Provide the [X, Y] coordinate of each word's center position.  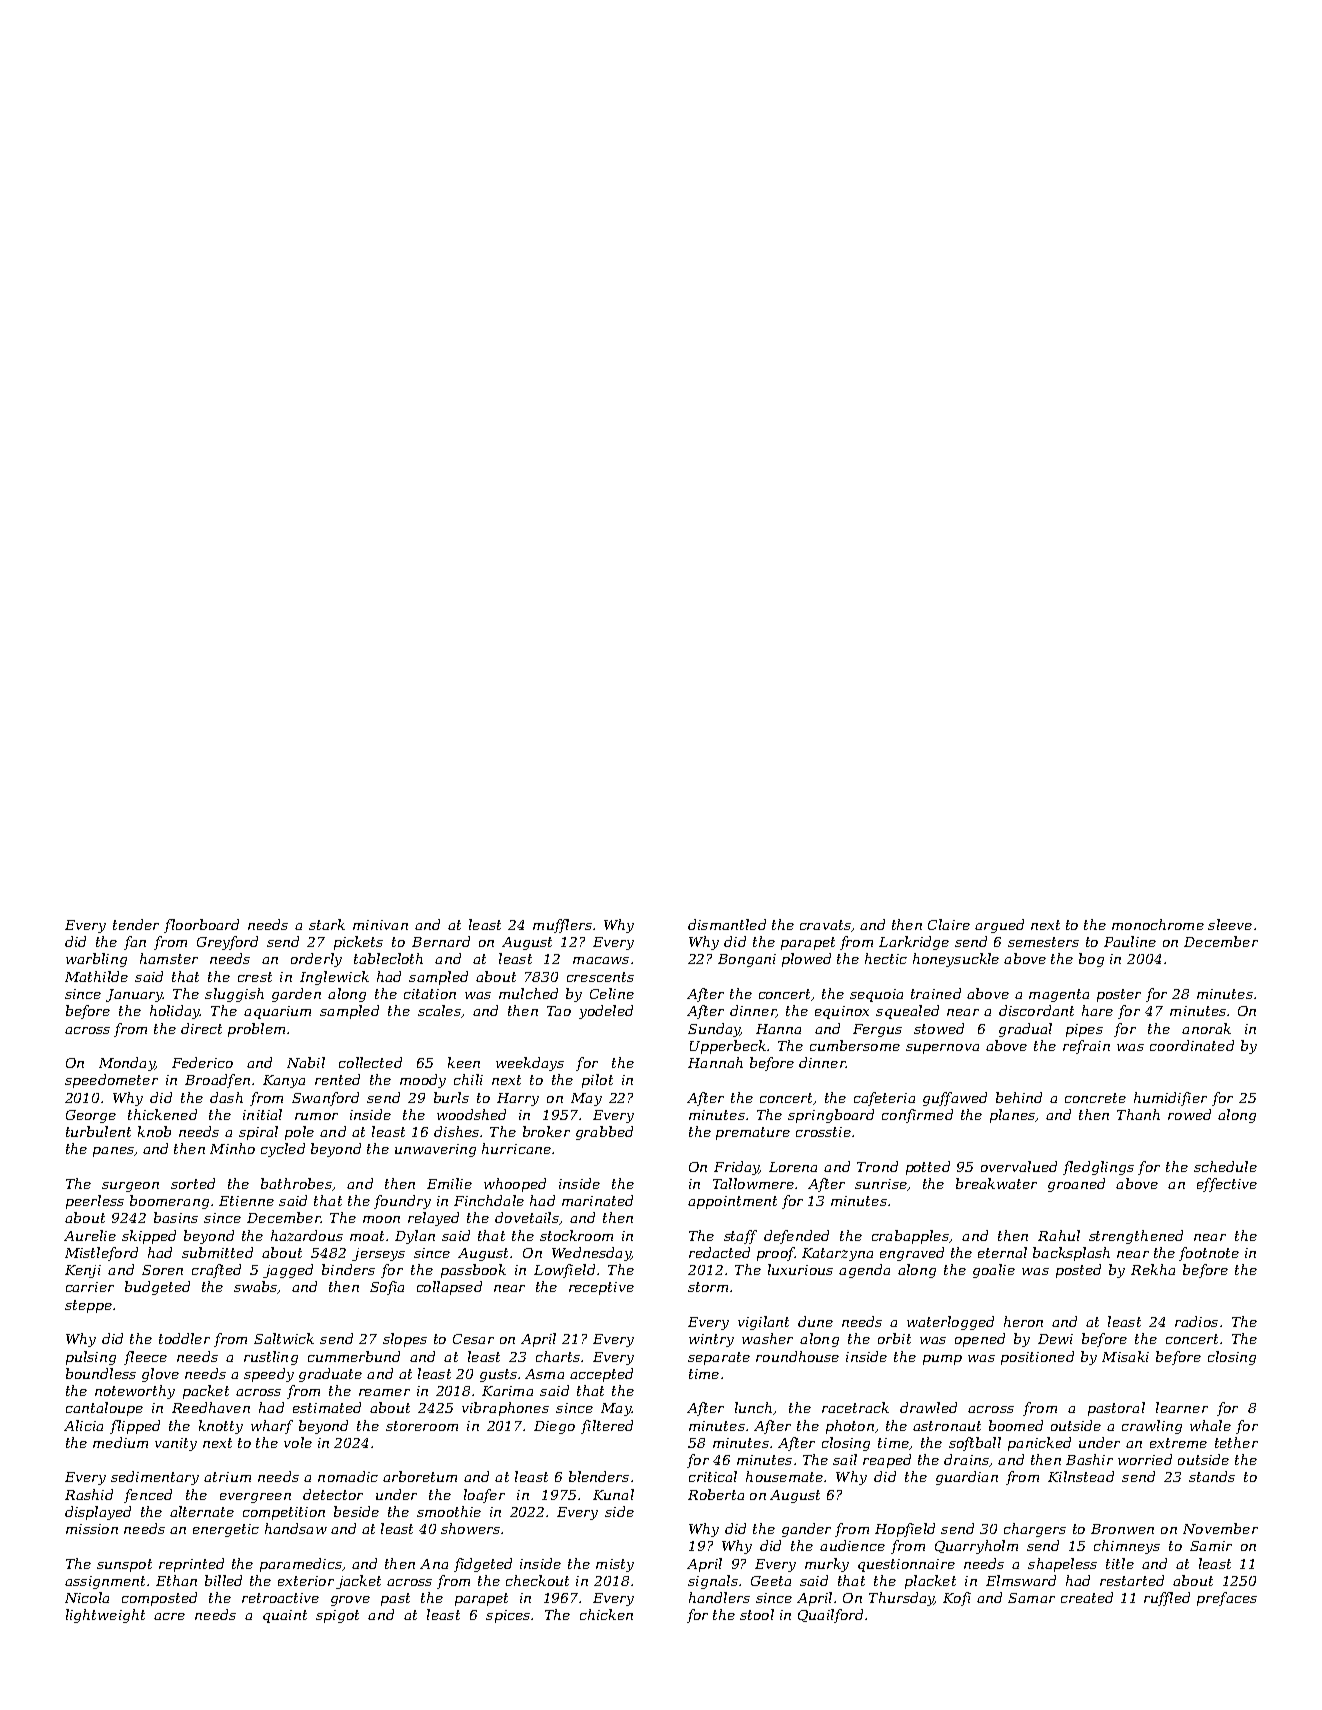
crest [255, 977]
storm [708, 1287]
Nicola [87, 1597]
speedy [269, 1375]
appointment [732, 1202]
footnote [1209, 1254]
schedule [1225, 1166]
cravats [825, 925]
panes [113, 1152]
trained [936, 993]
